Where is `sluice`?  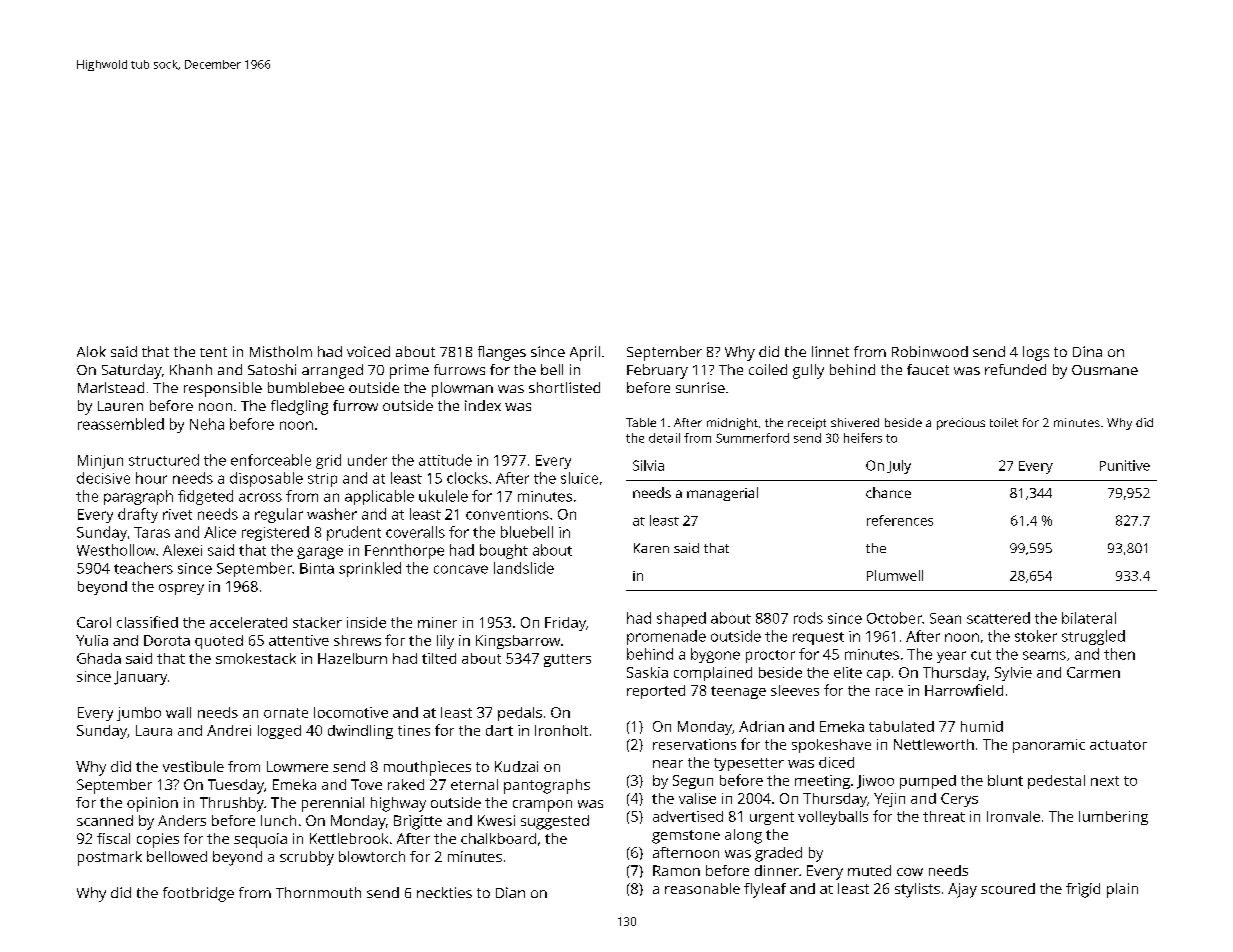
sluice is located at coordinates (579, 478).
